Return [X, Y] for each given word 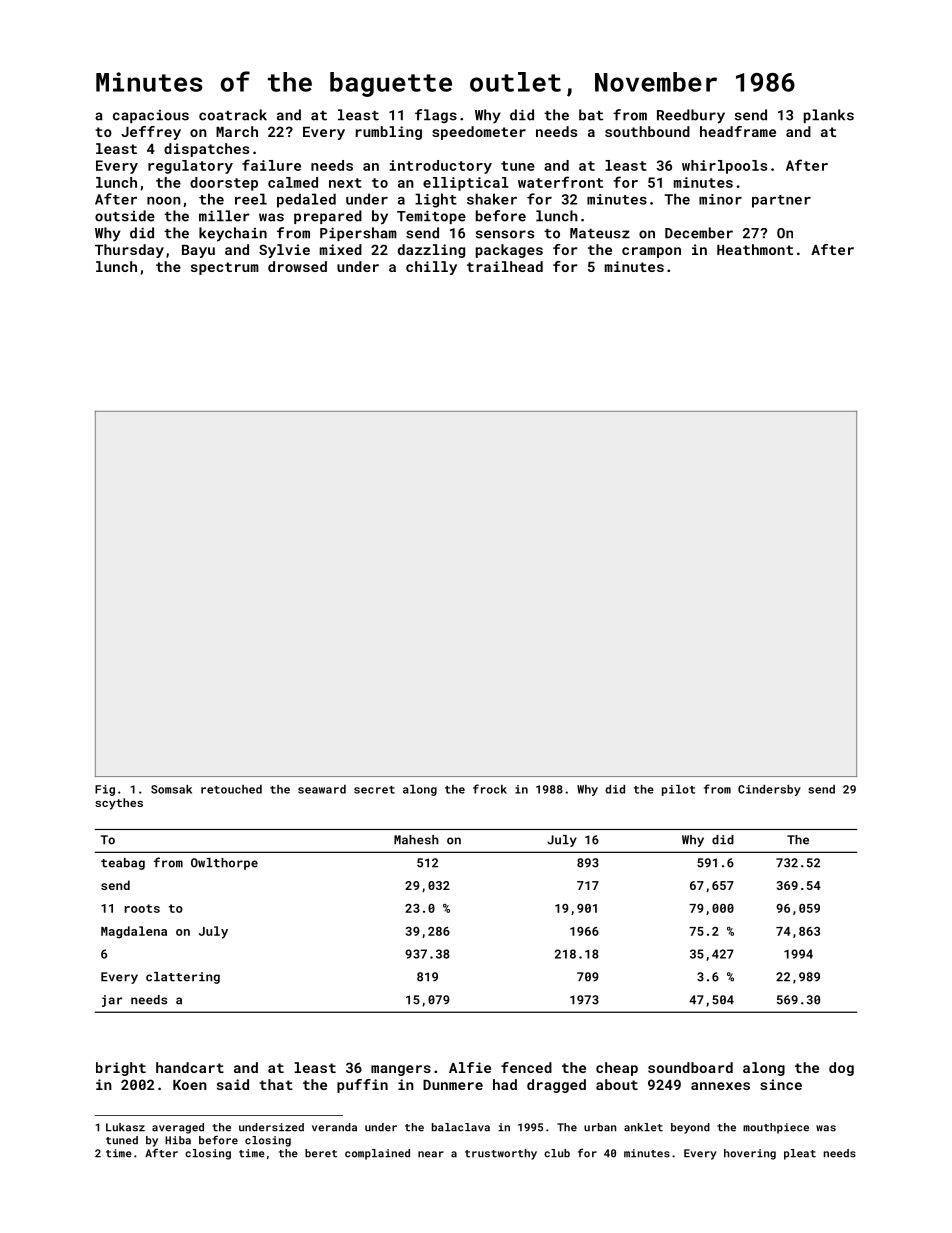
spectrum [225, 268]
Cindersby [769, 790]
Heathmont [755, 249]
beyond [690, 1128]
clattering [183, 978]
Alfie [470, 1067]
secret [374, 790]
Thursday [129, 251]
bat [591, 115]
